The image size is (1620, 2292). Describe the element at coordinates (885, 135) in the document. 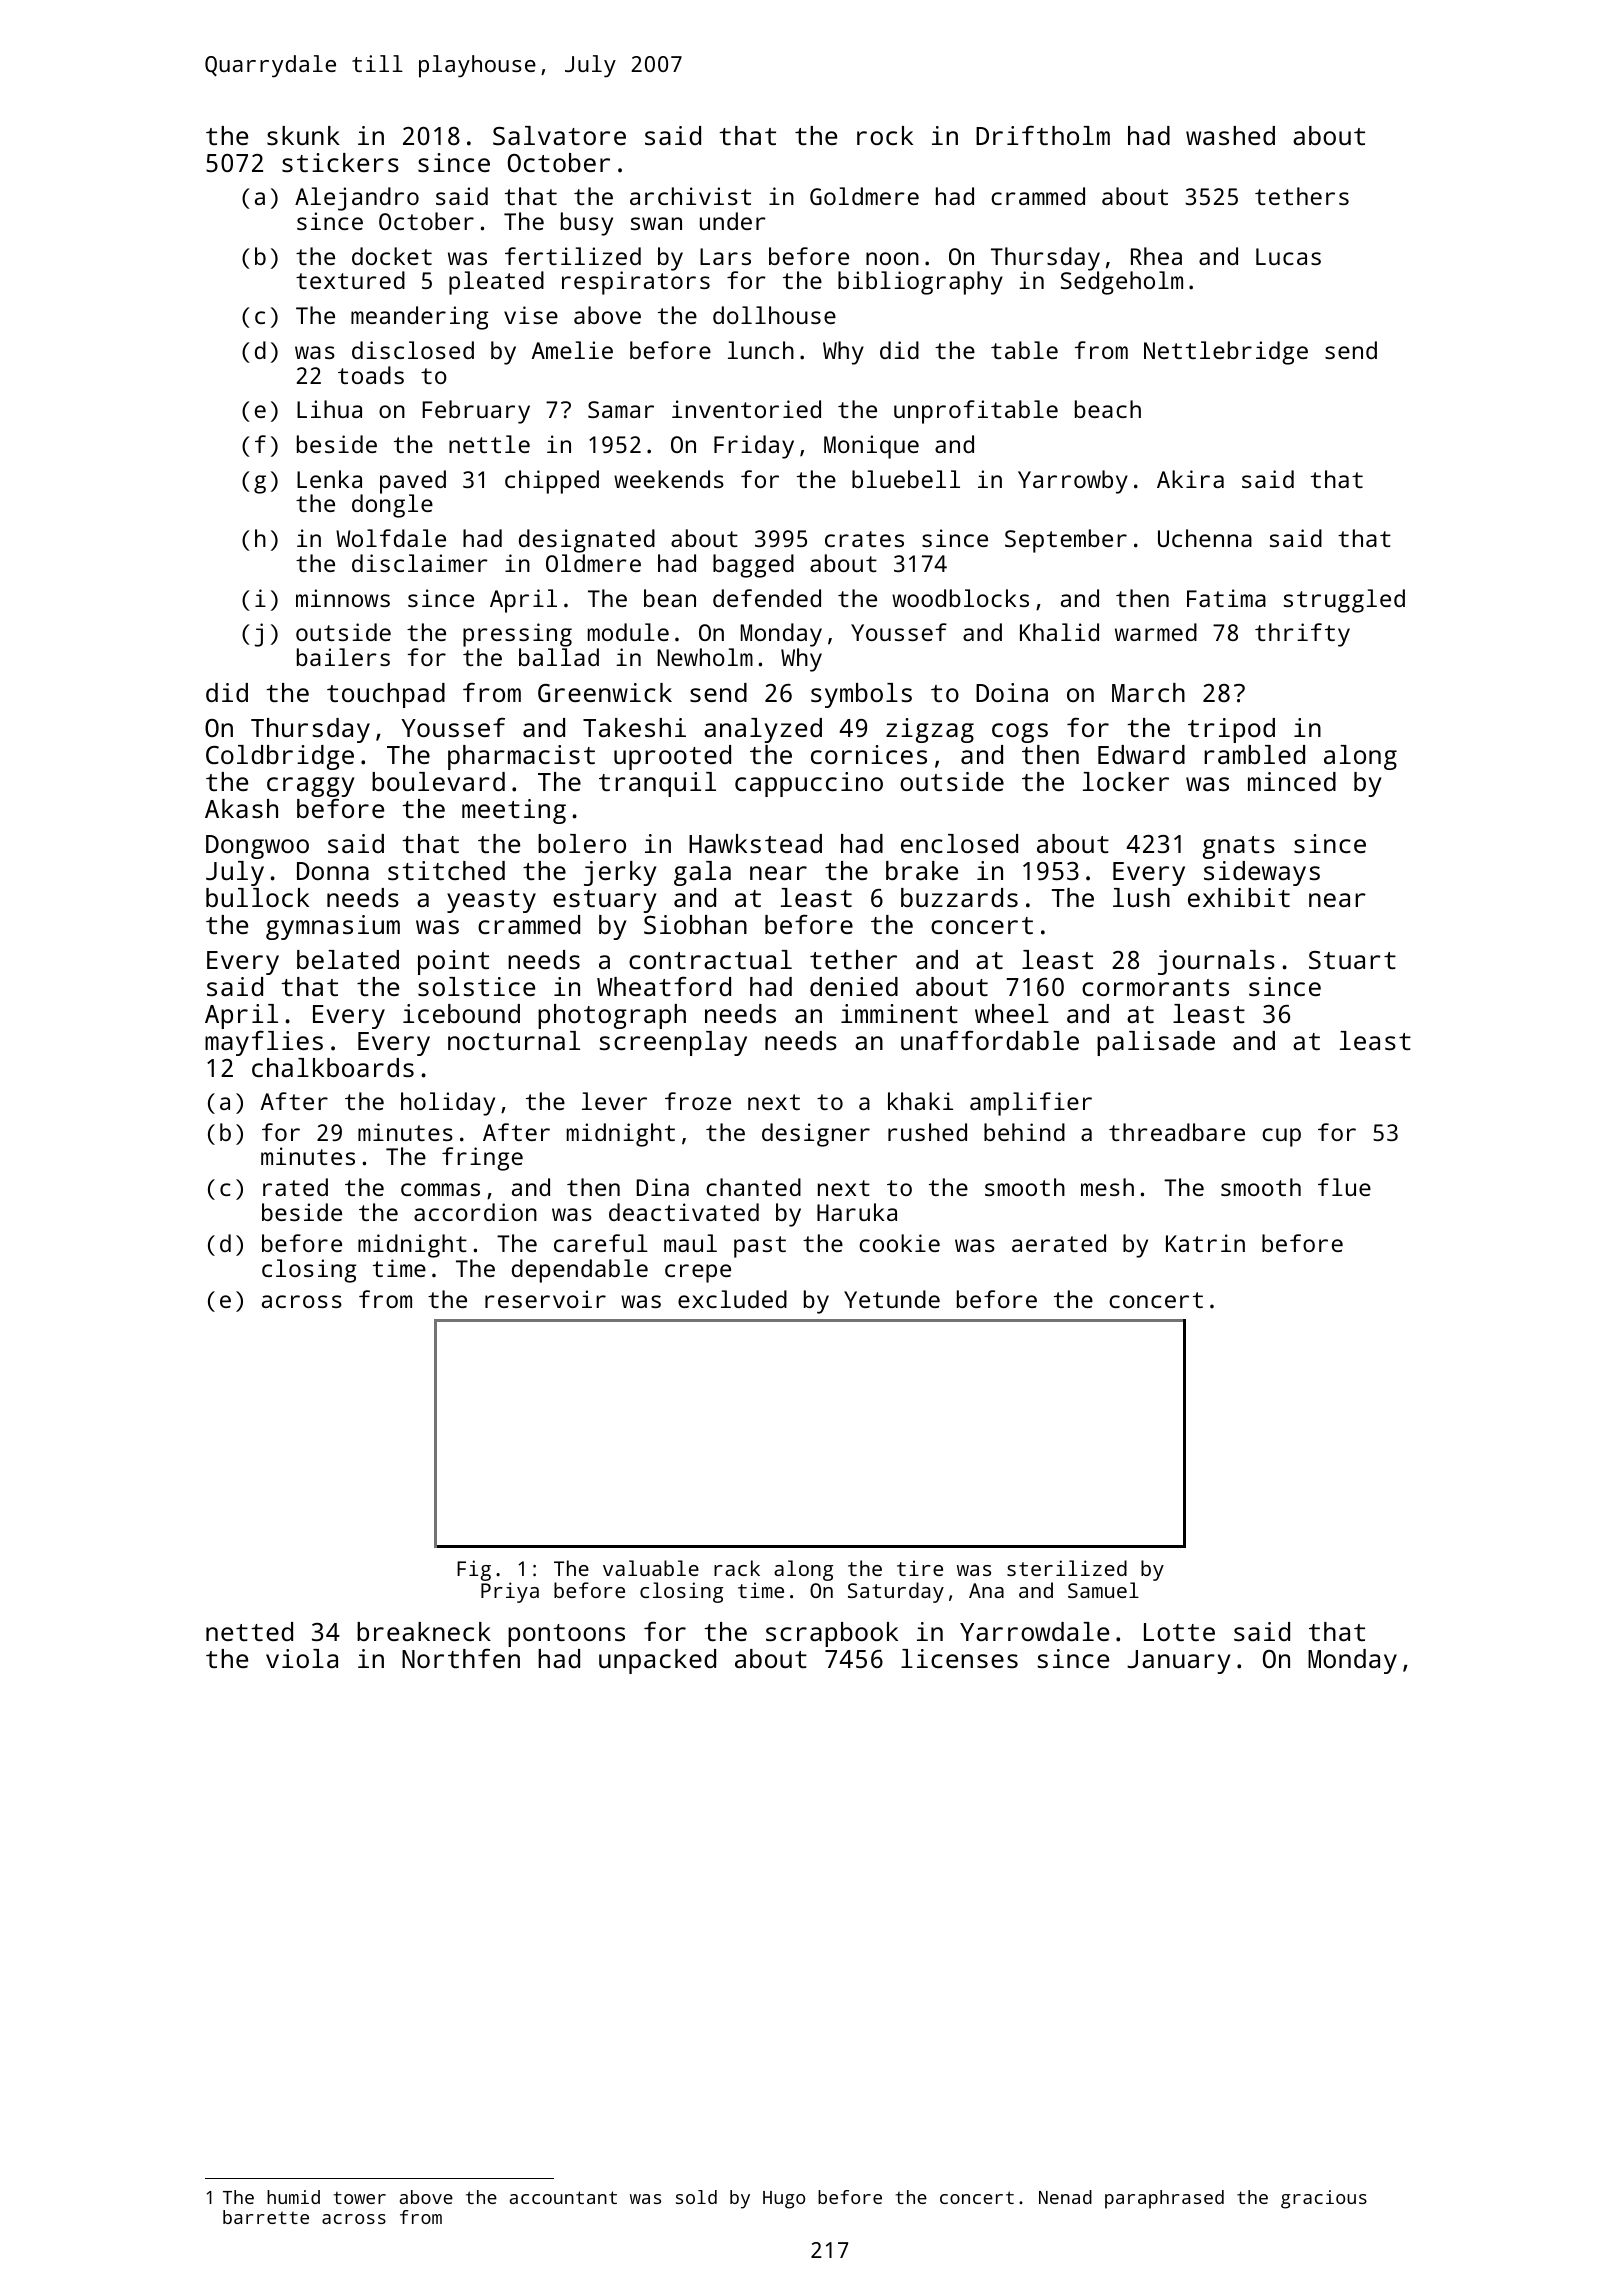

I see `rock` at that location.
